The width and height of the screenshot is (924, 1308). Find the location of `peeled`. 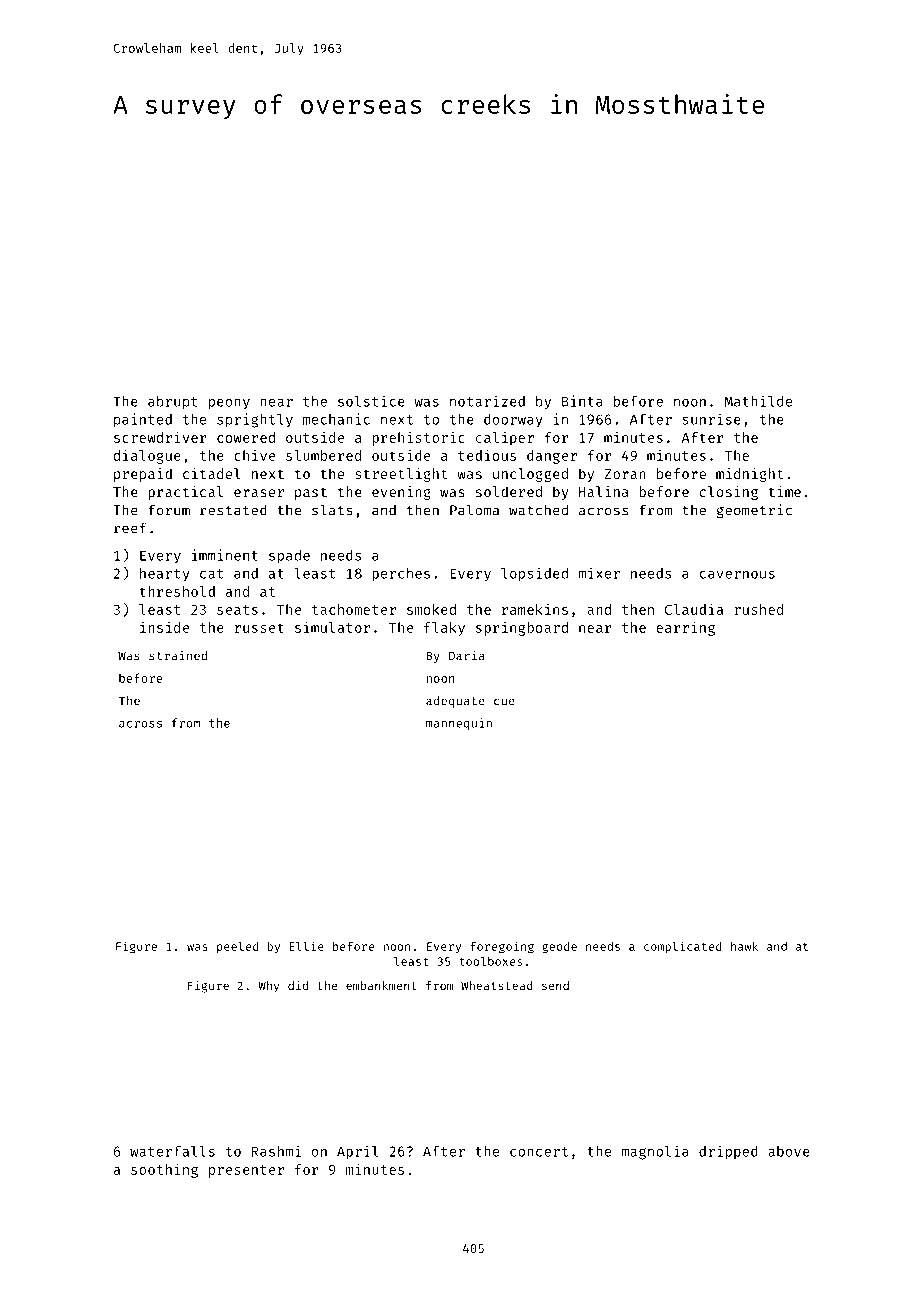

peeled is located at coordinates (238, 947).
